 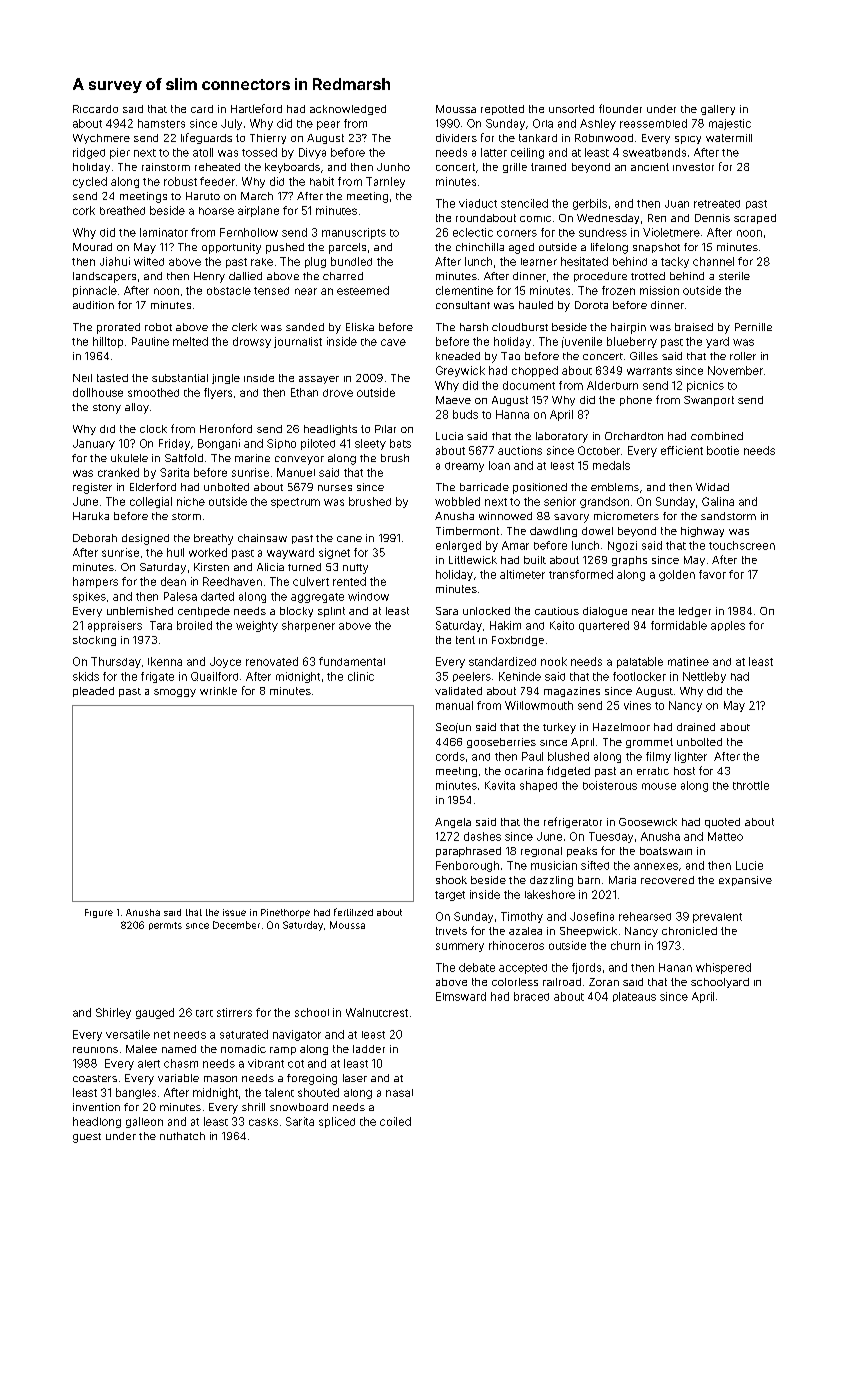 What do you see at coordinates (395, 1121) in the image?
I see `coiled` at bounding box center [395, 1121].
